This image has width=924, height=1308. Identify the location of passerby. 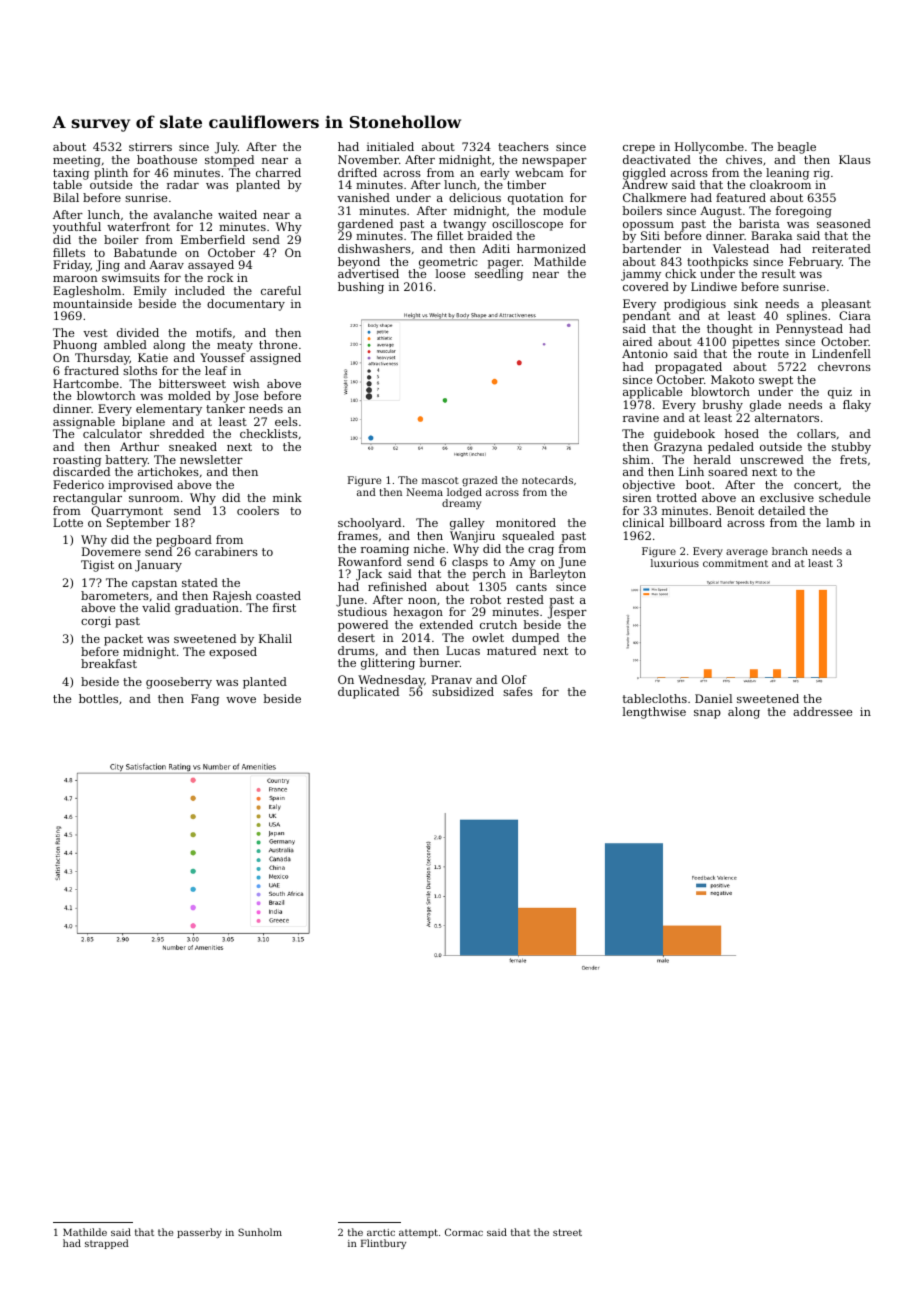
(199, 1233).
